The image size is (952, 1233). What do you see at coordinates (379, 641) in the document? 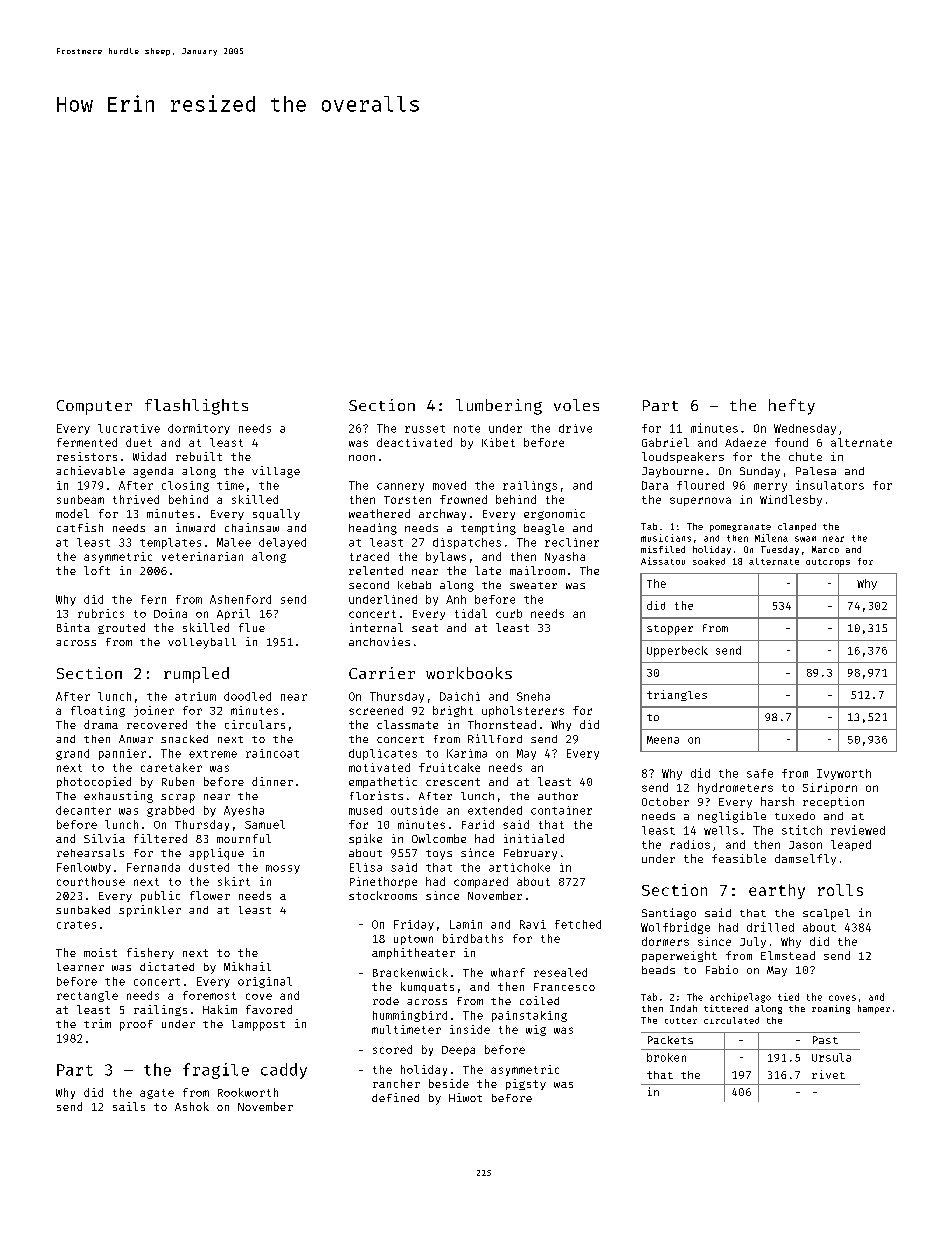
I see `anchovies` at bounding box center [379, 641].
